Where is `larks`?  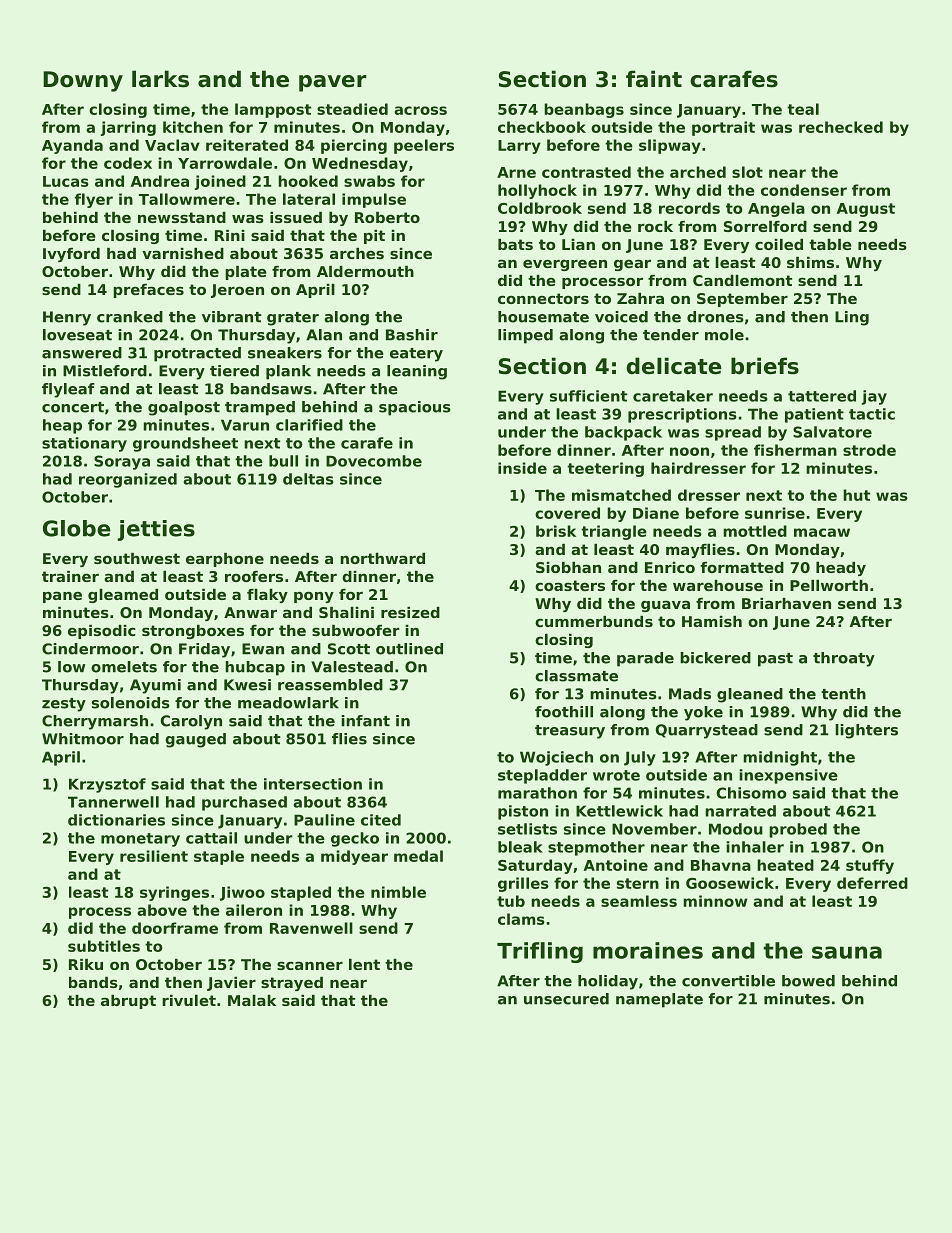 larks is located at coordinates (160, 79).
